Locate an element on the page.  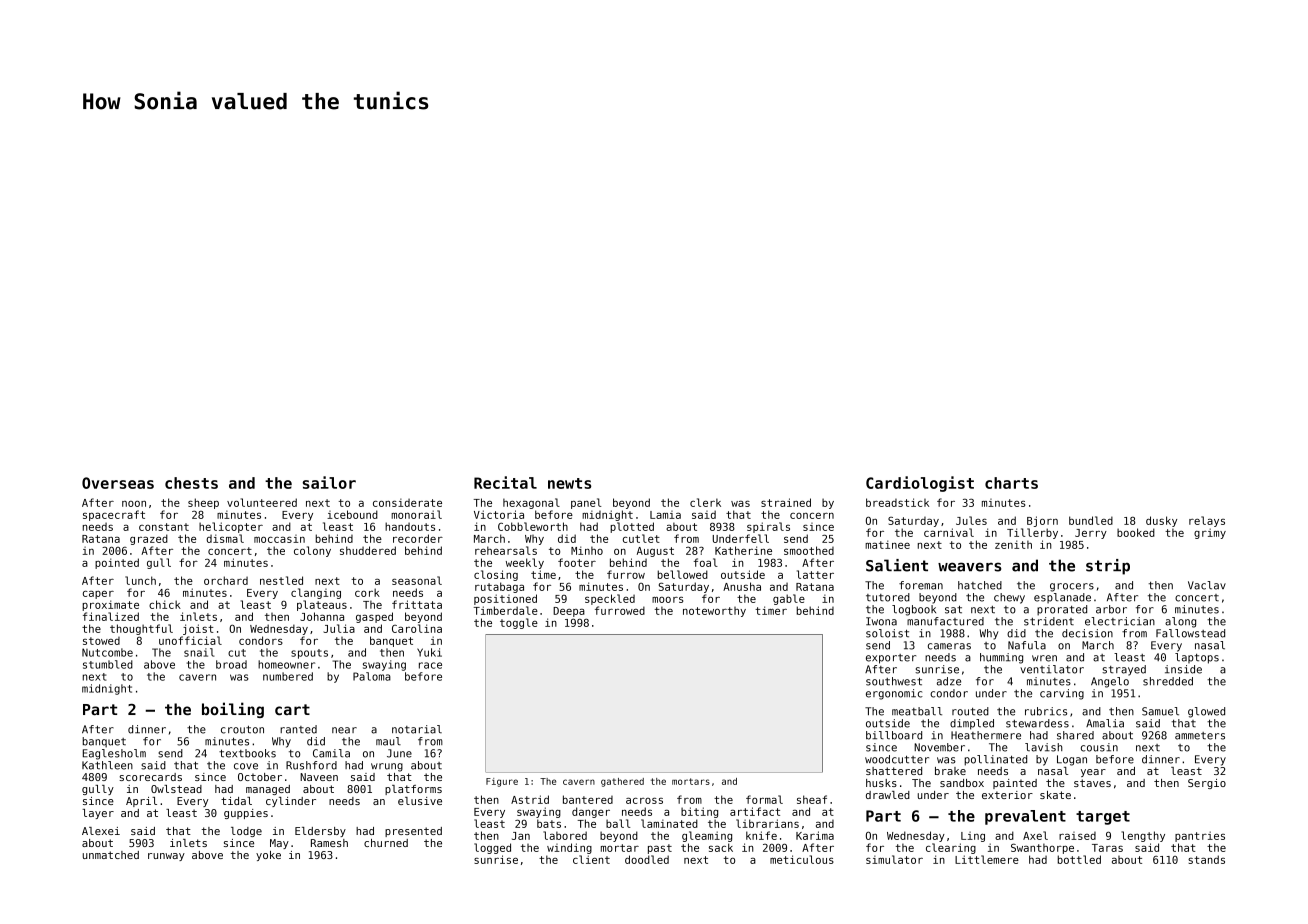
Eaglesholm is located at coordinates (114, 754).
